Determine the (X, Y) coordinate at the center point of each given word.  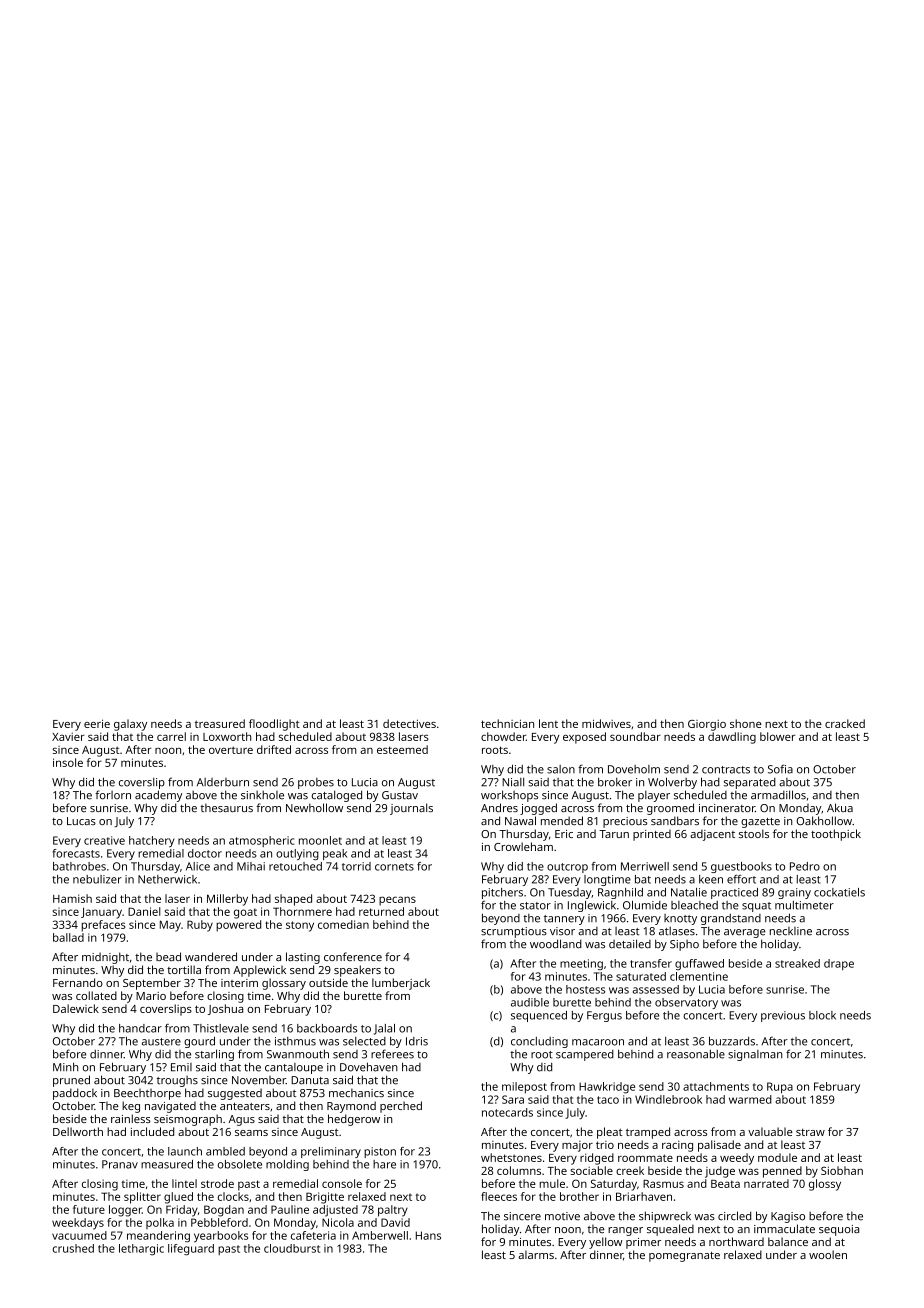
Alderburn (223, 782)
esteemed (402, 749)
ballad (68, 937)
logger (125, 1211)
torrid (356, 866)
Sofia (780, 769)
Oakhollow (824, 820)
